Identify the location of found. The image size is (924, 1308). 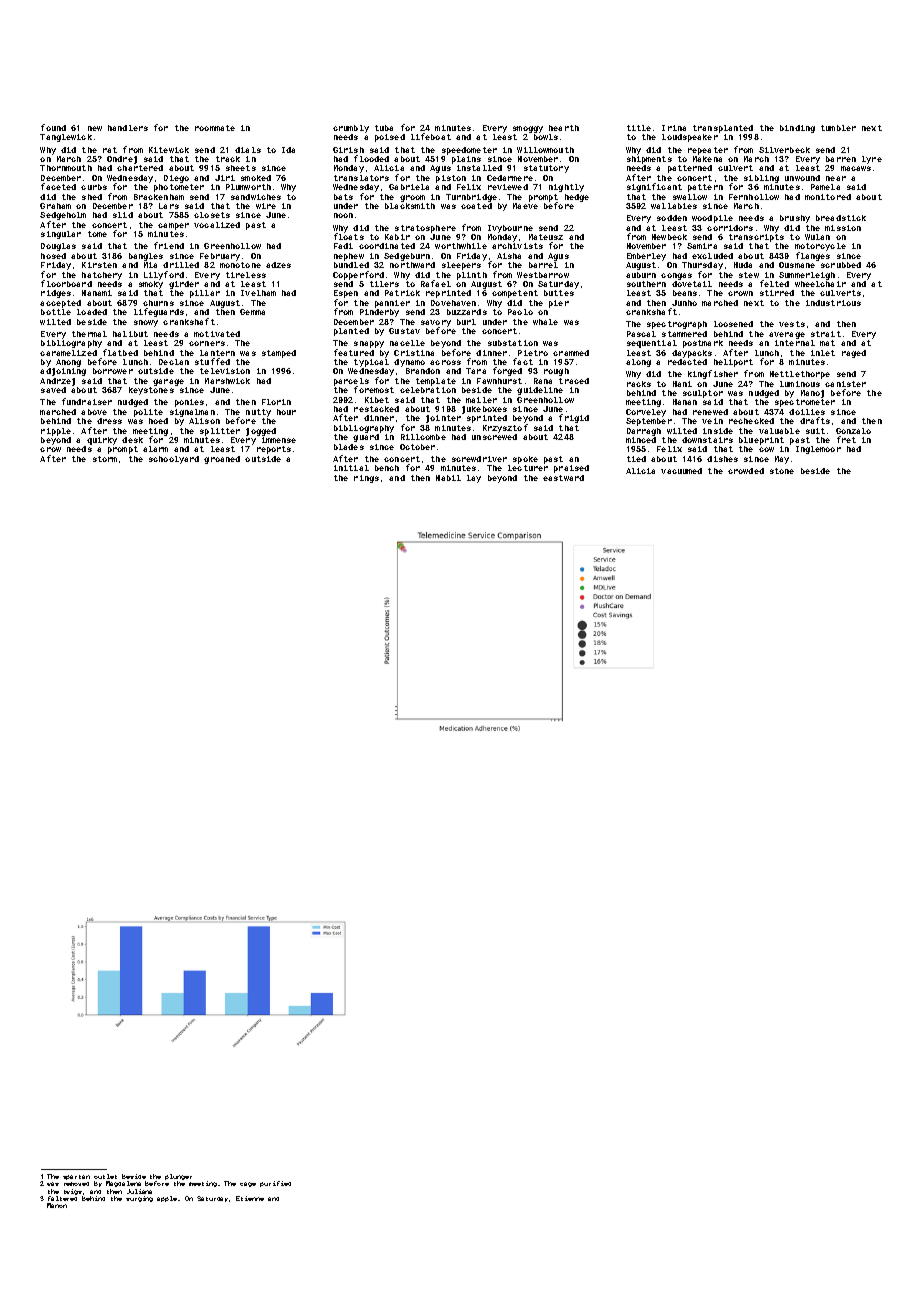
(53, 127).
